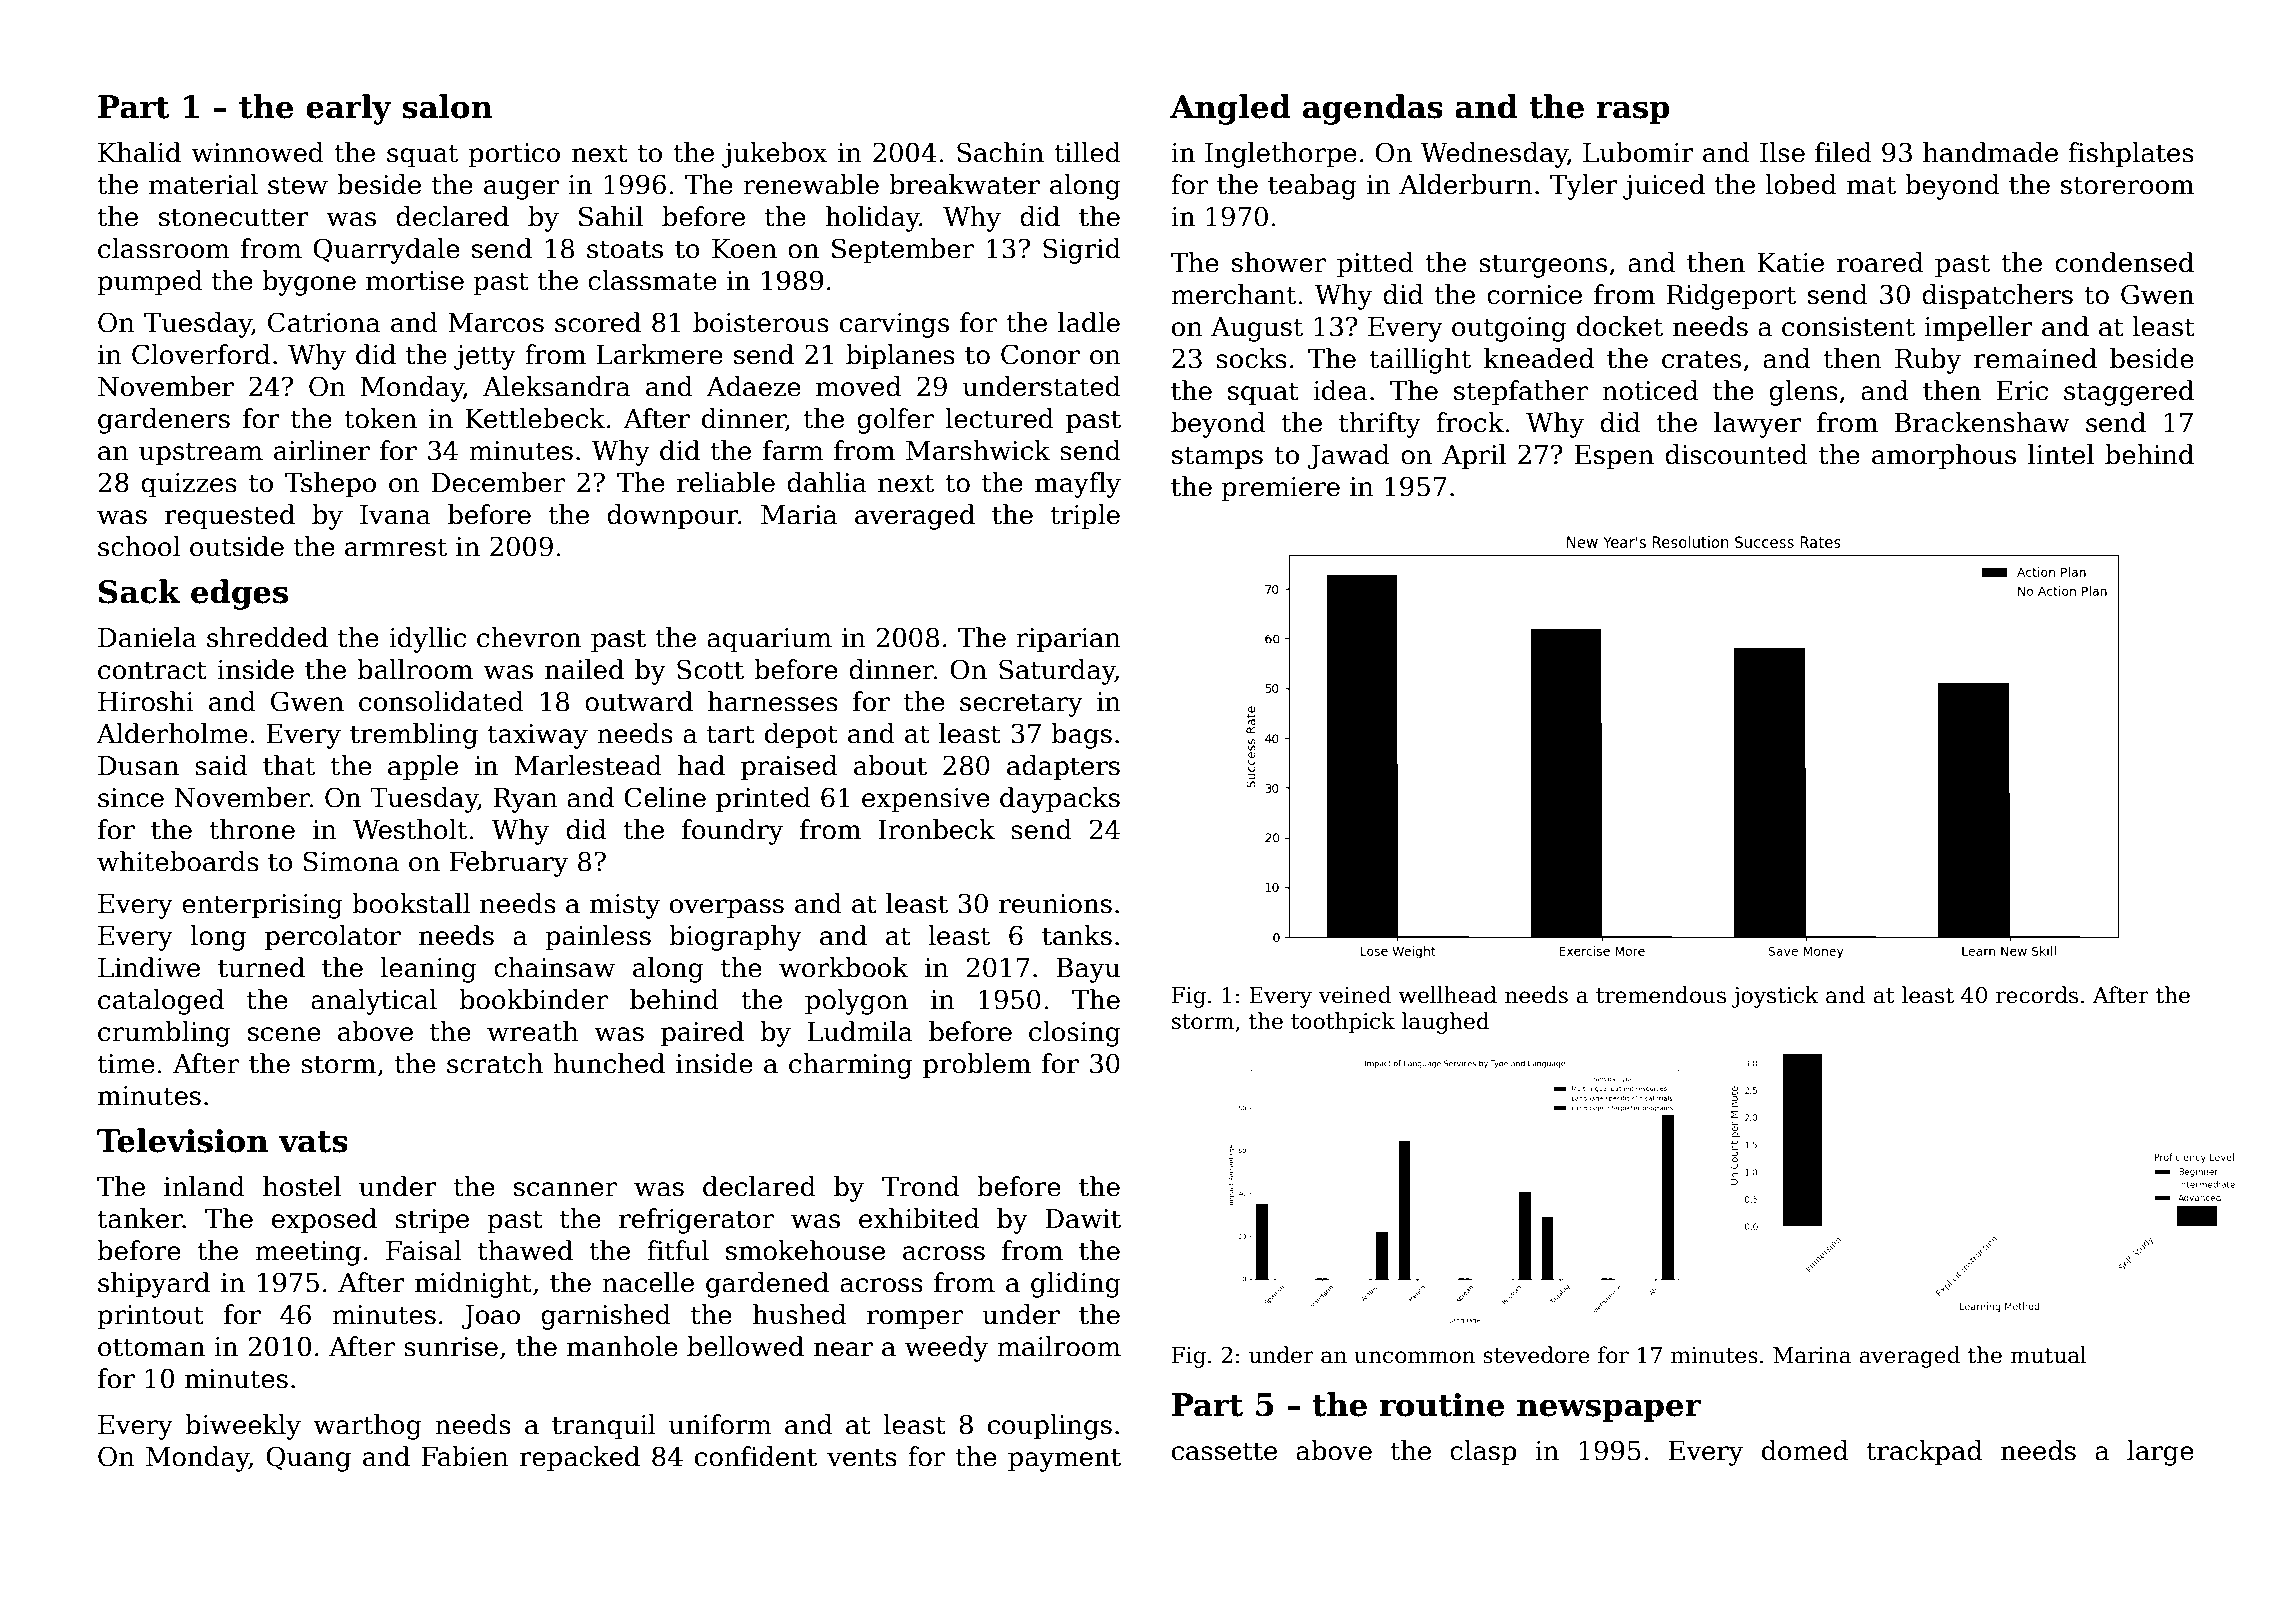  I want to click on agendas, so click(1373, 109).
